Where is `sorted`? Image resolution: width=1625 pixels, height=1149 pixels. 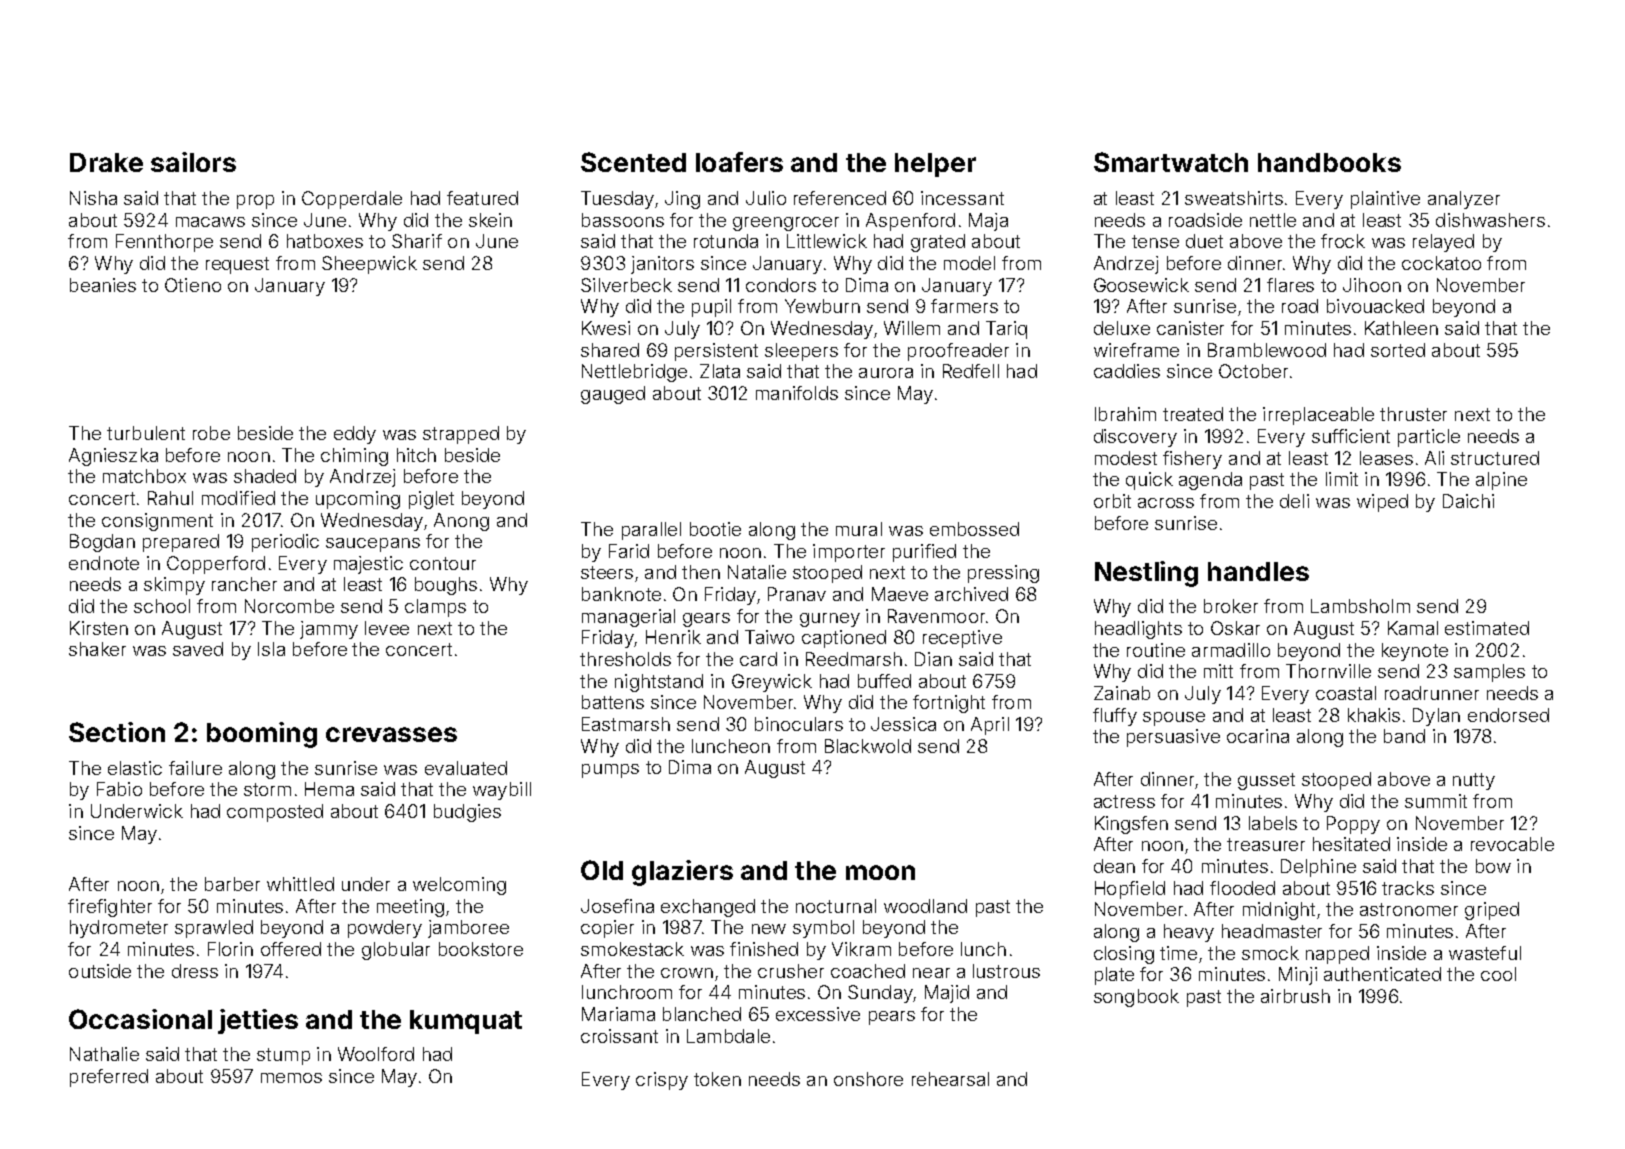 sorted is located at coordinates (1398, 350).
